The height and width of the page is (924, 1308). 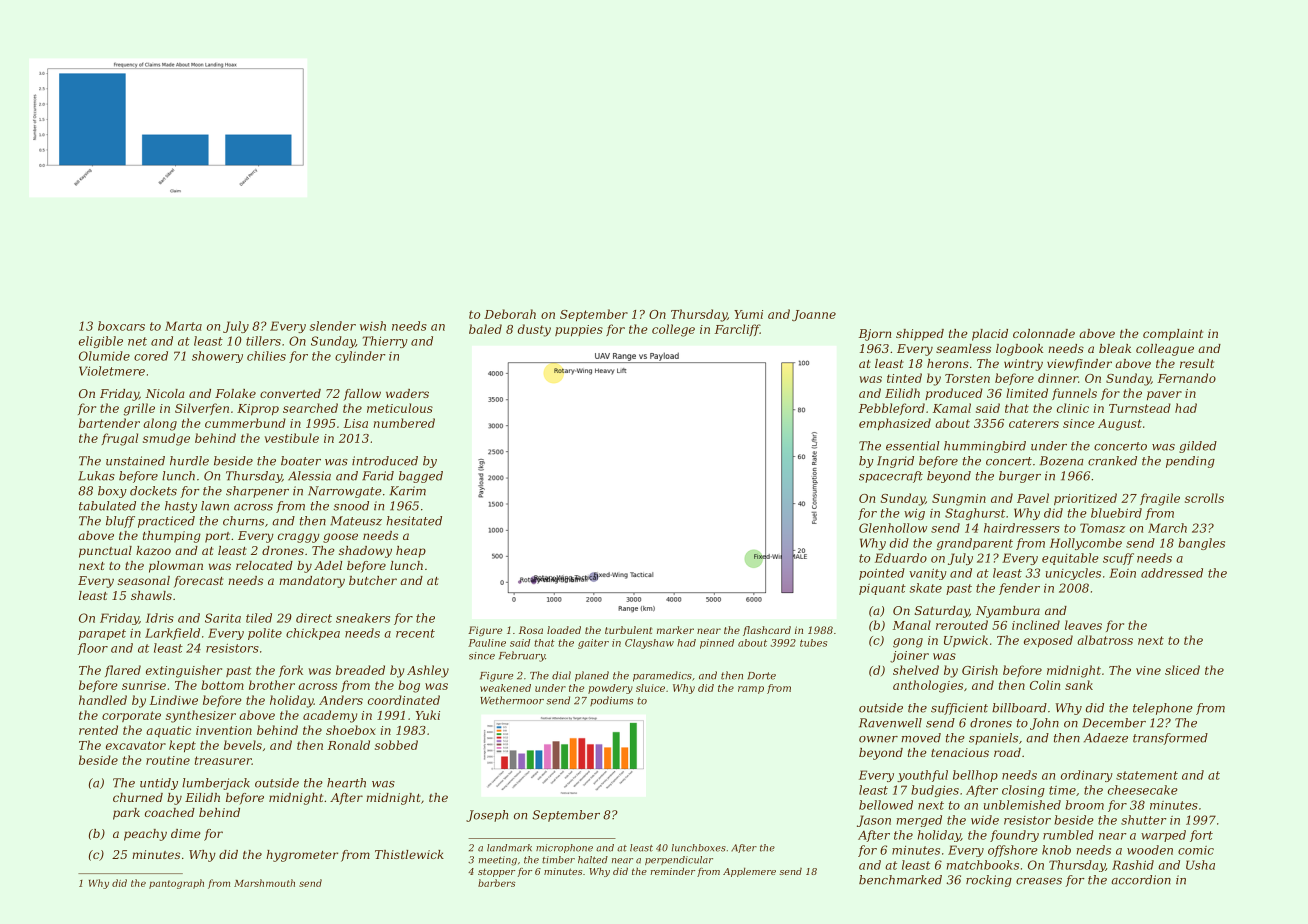 I want to click on relocated, so click(x=264, y=565).
